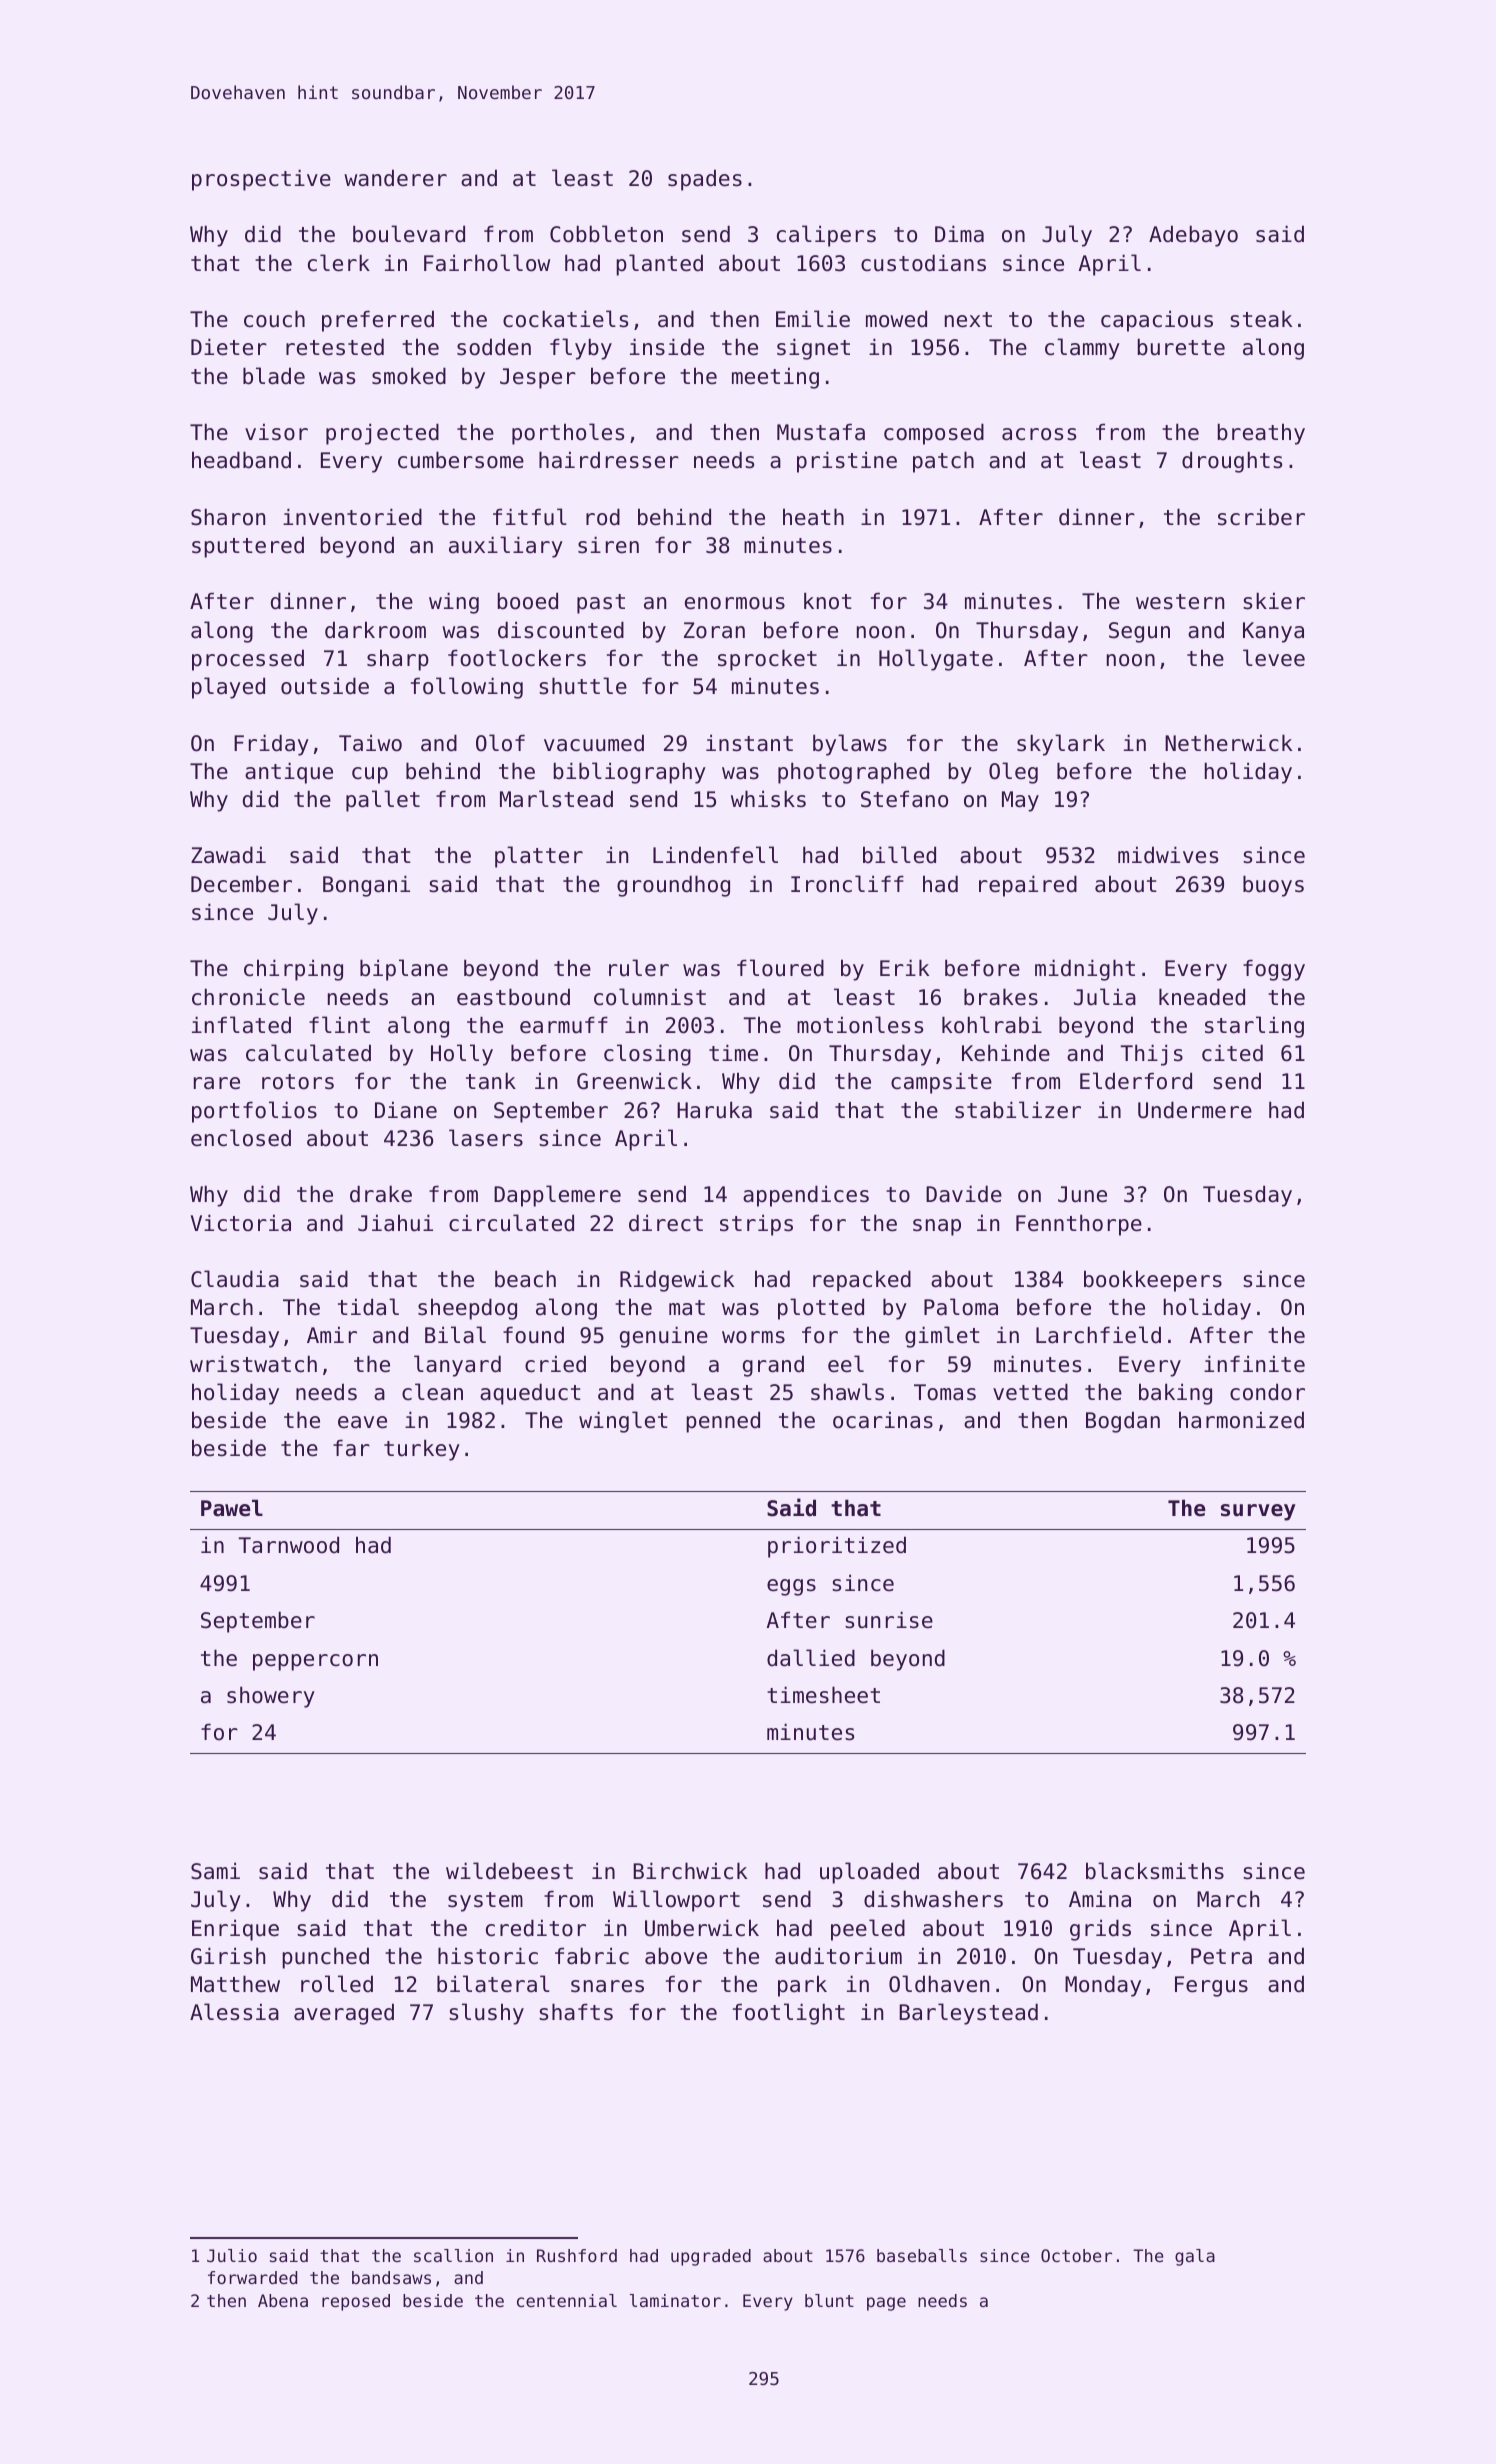 This screenshot has height=2464, width=1496. Describe the element at coordinates (705, 180) in the screenshot. I see `spades` at that location.
